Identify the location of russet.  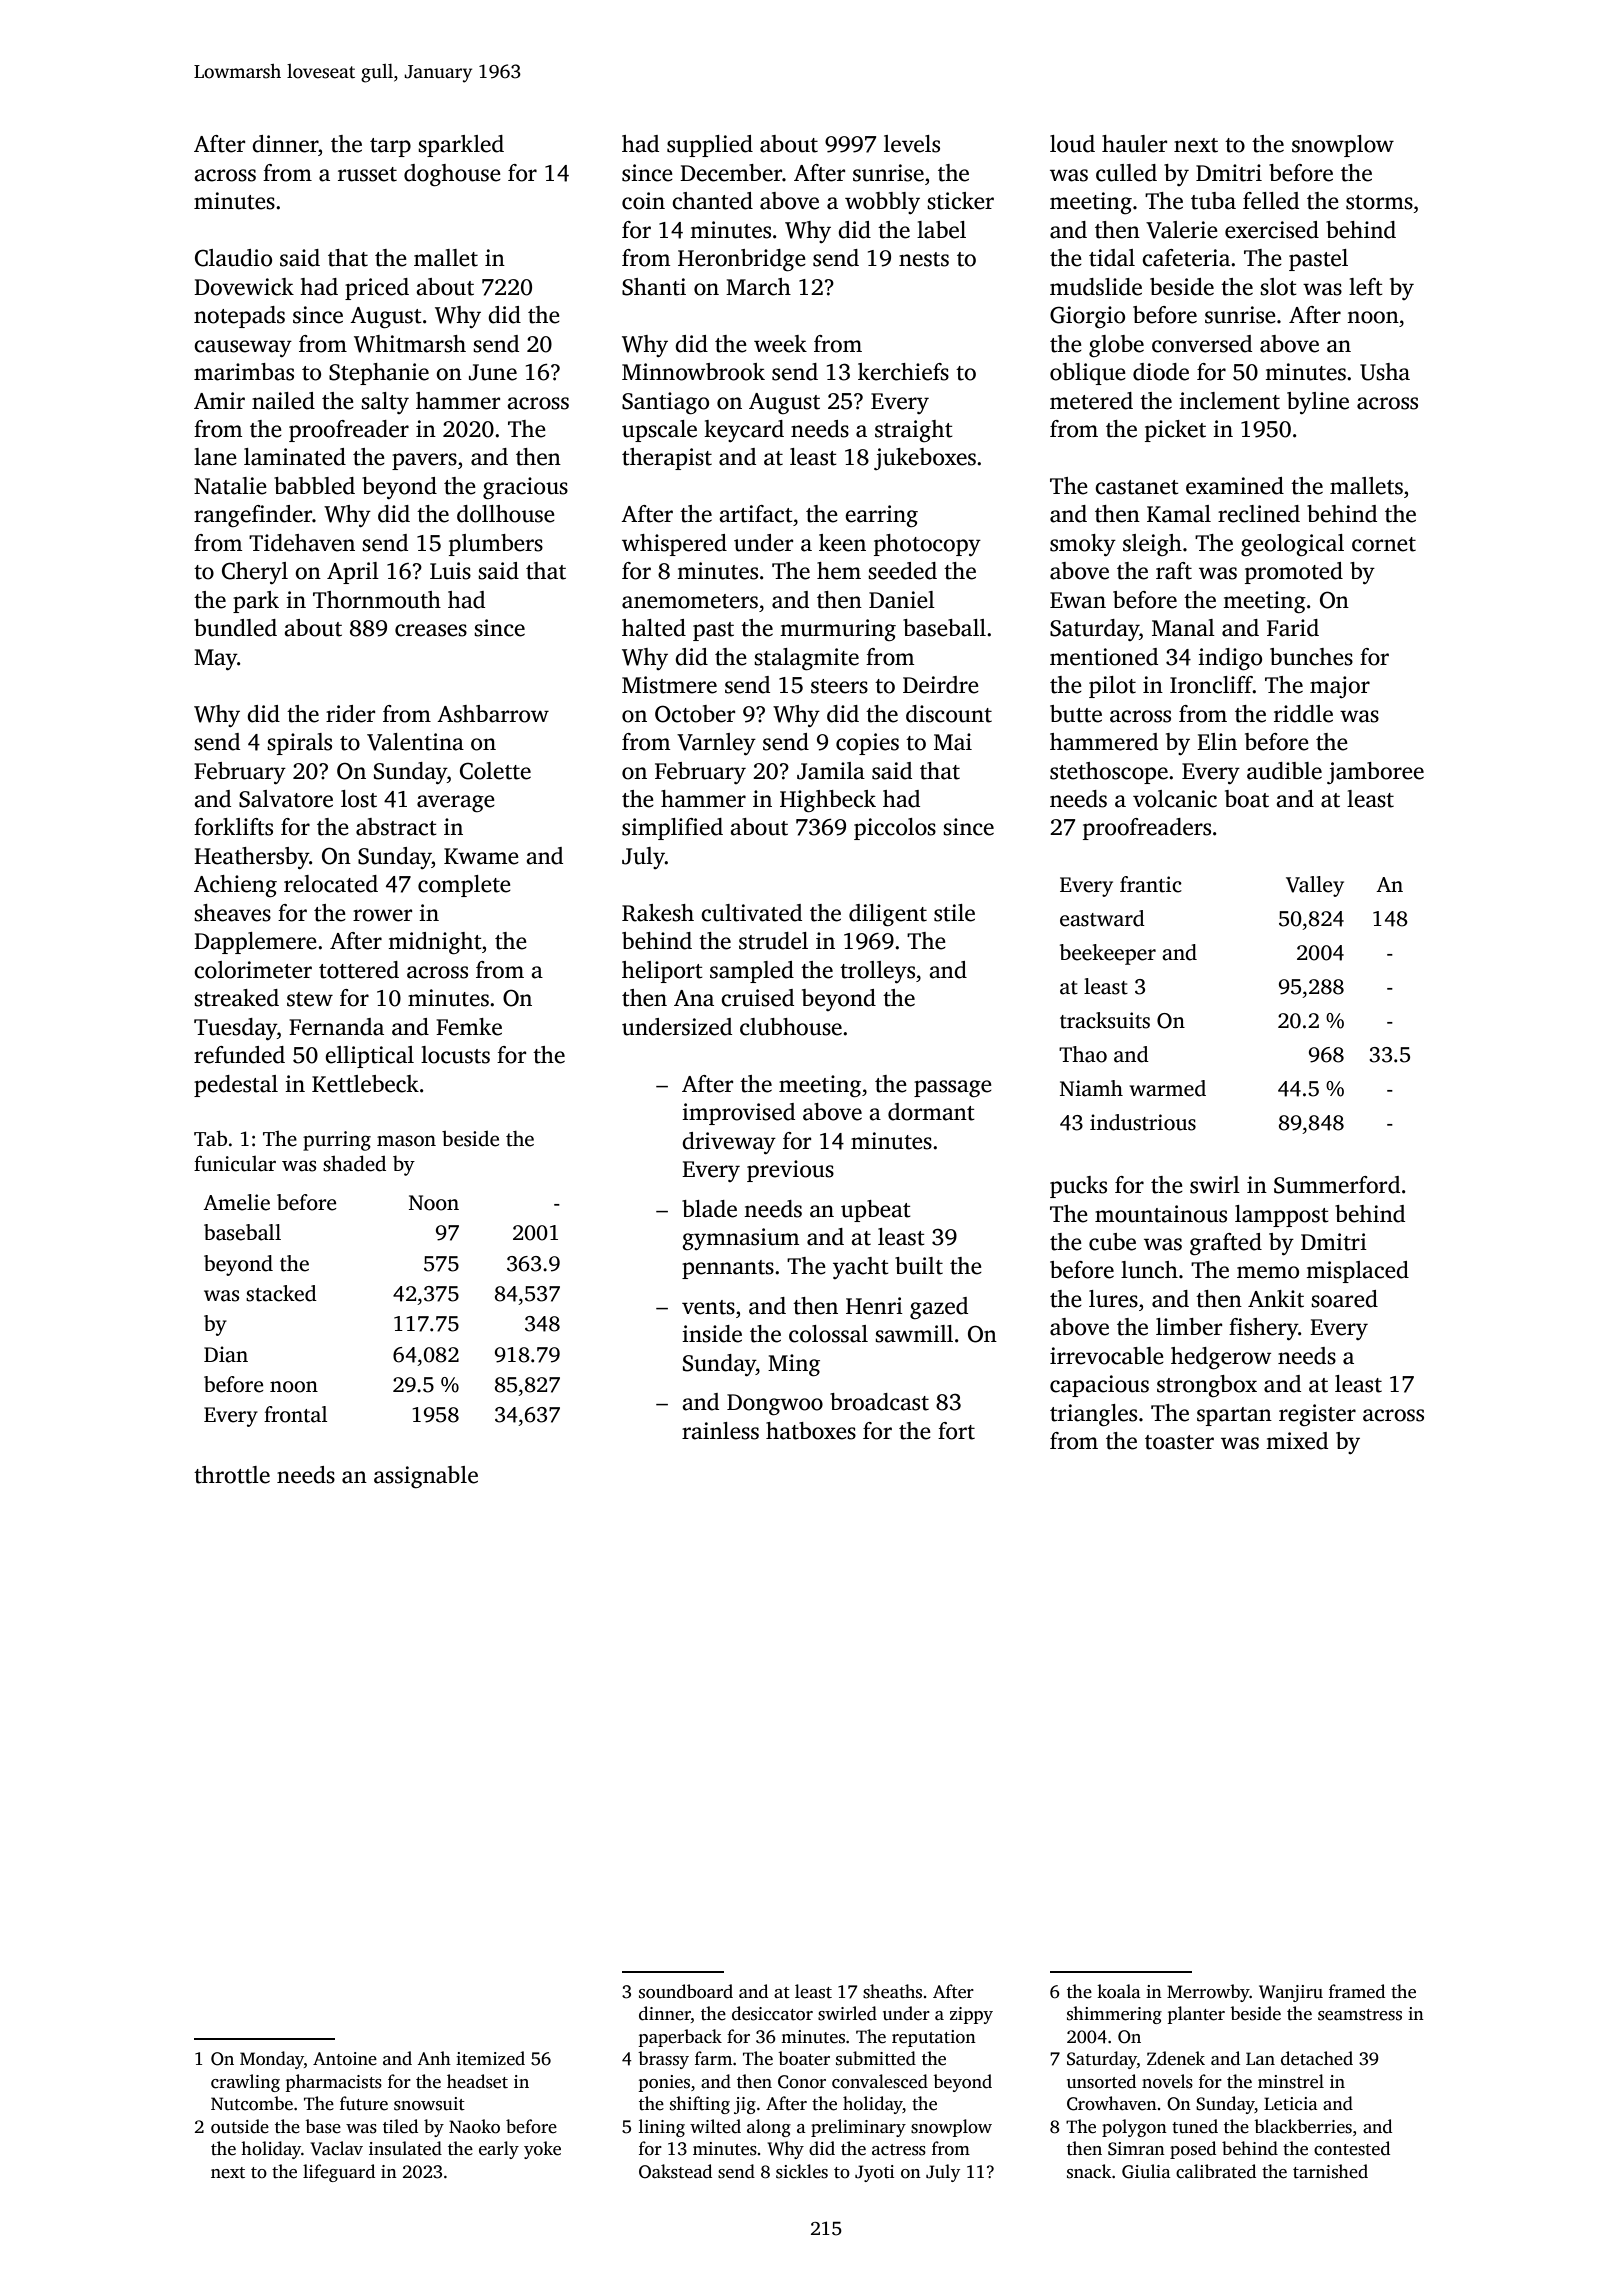
(367, 174).
